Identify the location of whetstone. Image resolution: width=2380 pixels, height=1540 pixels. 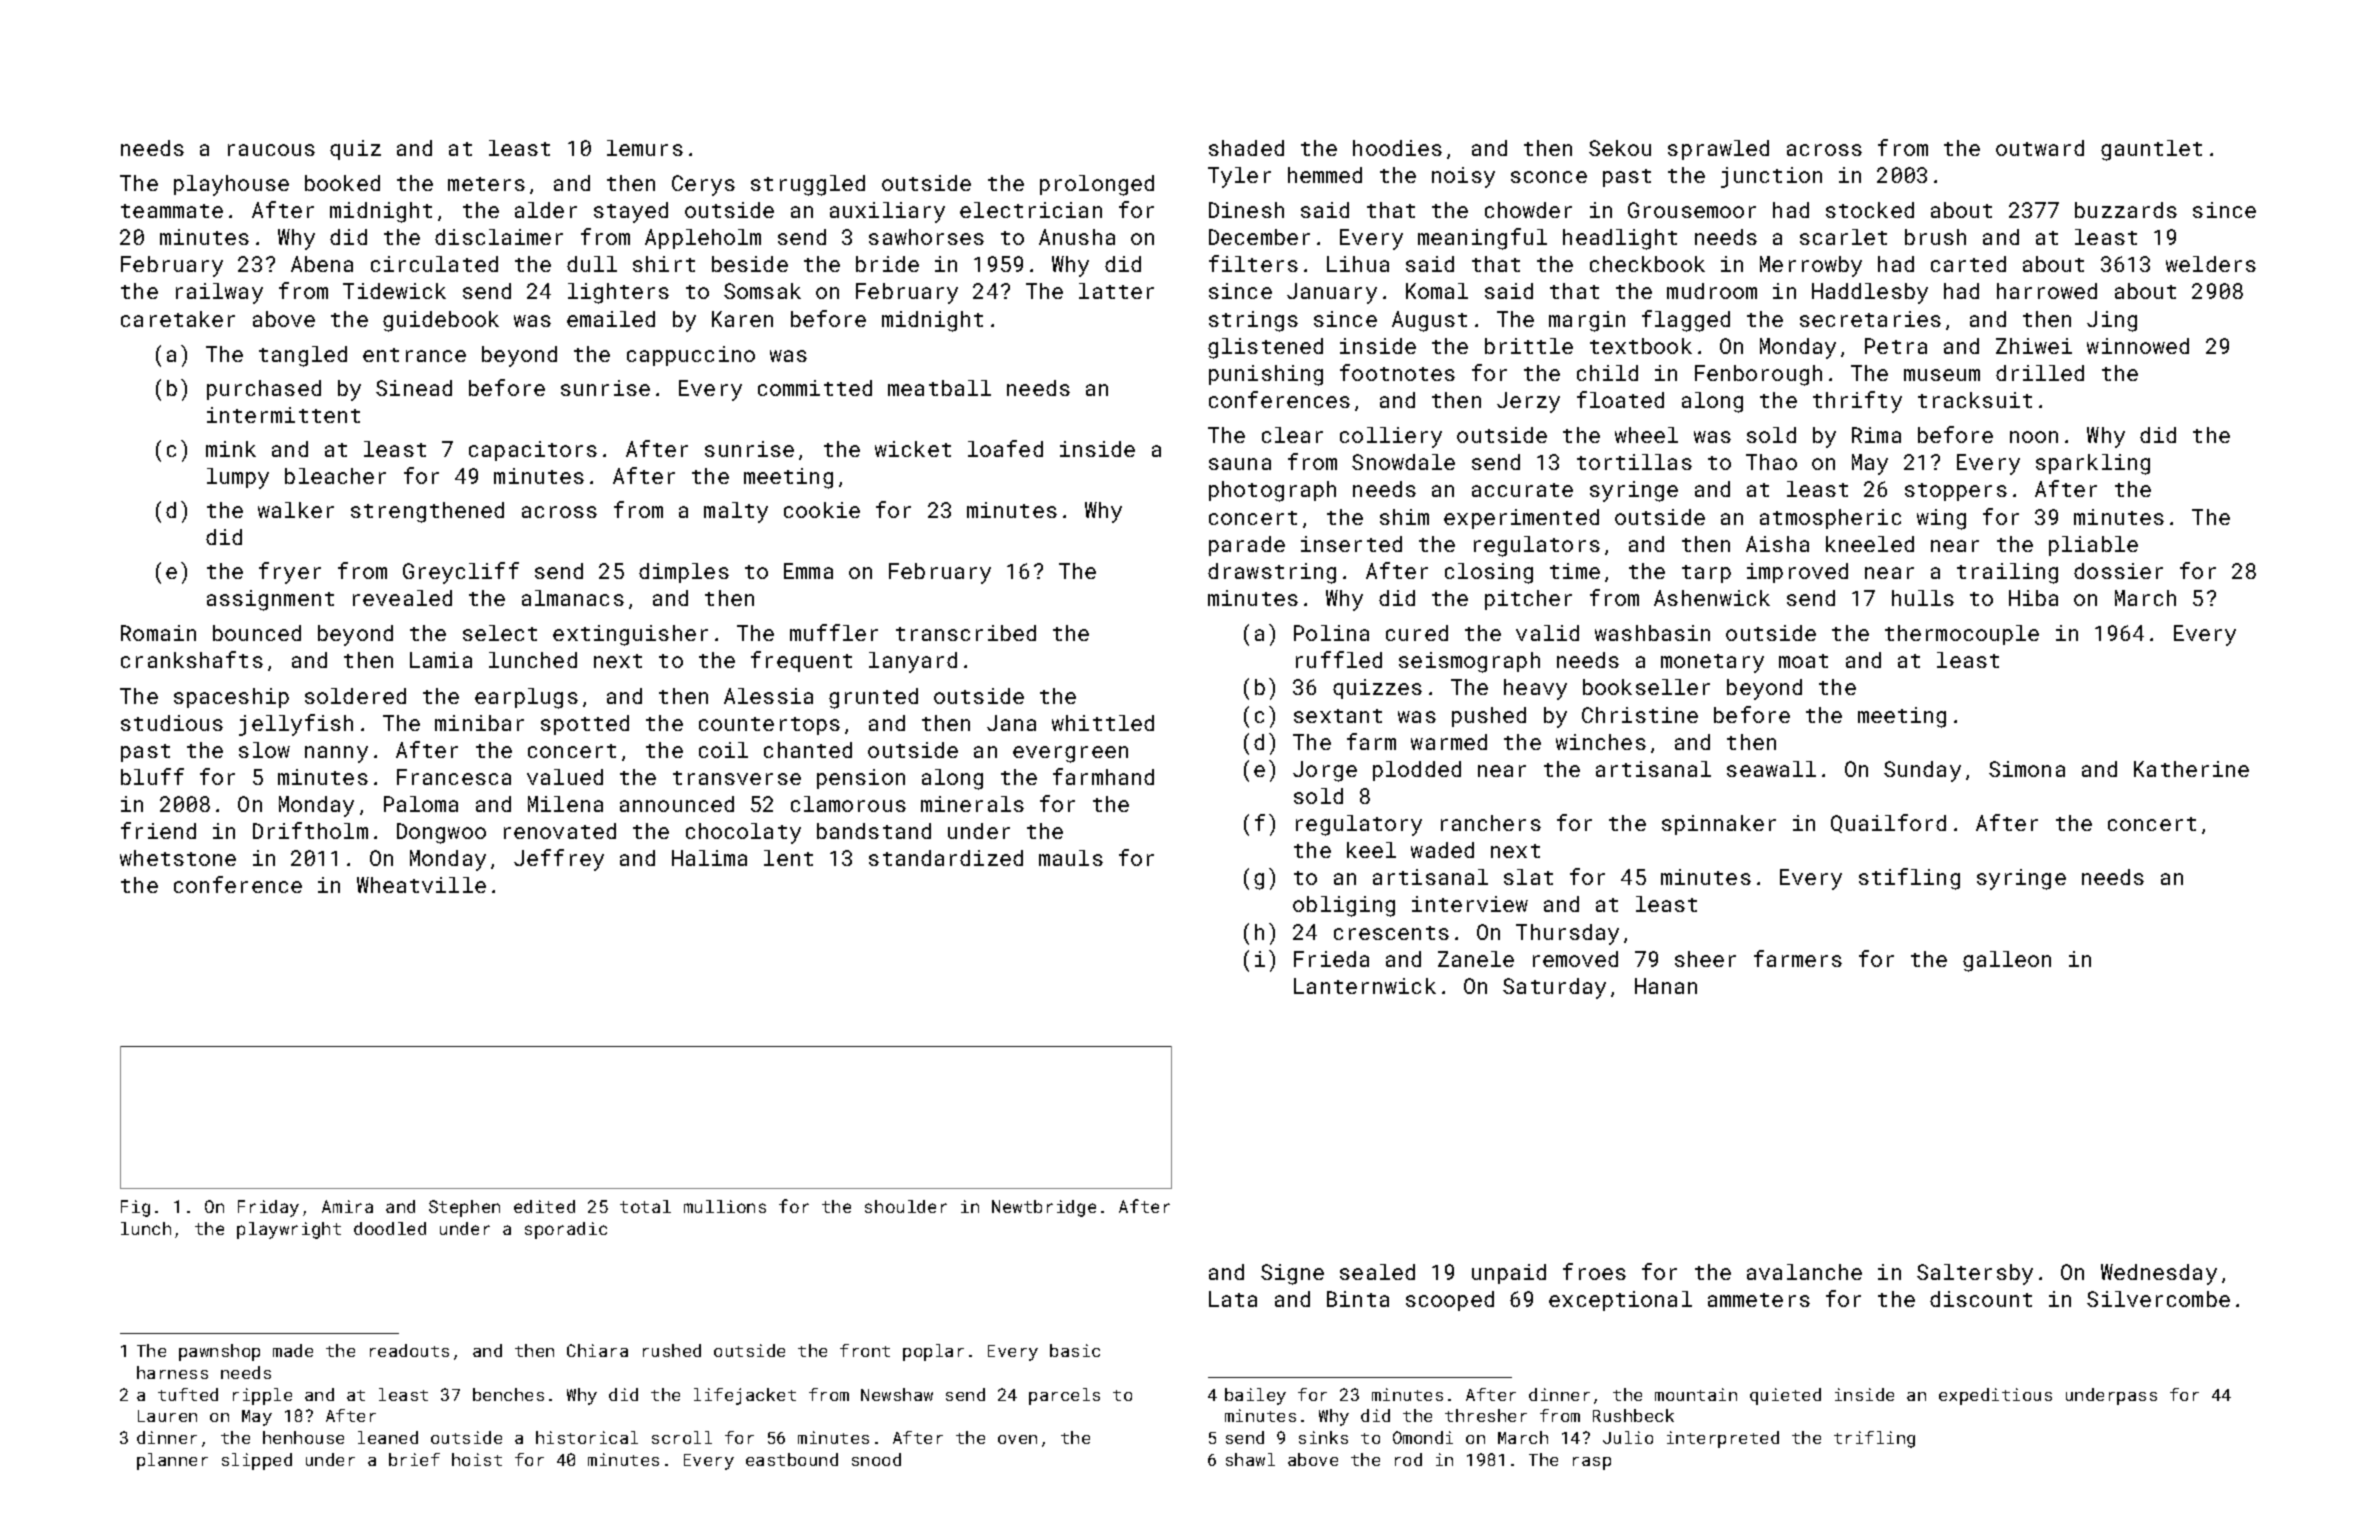
(178, 858).
